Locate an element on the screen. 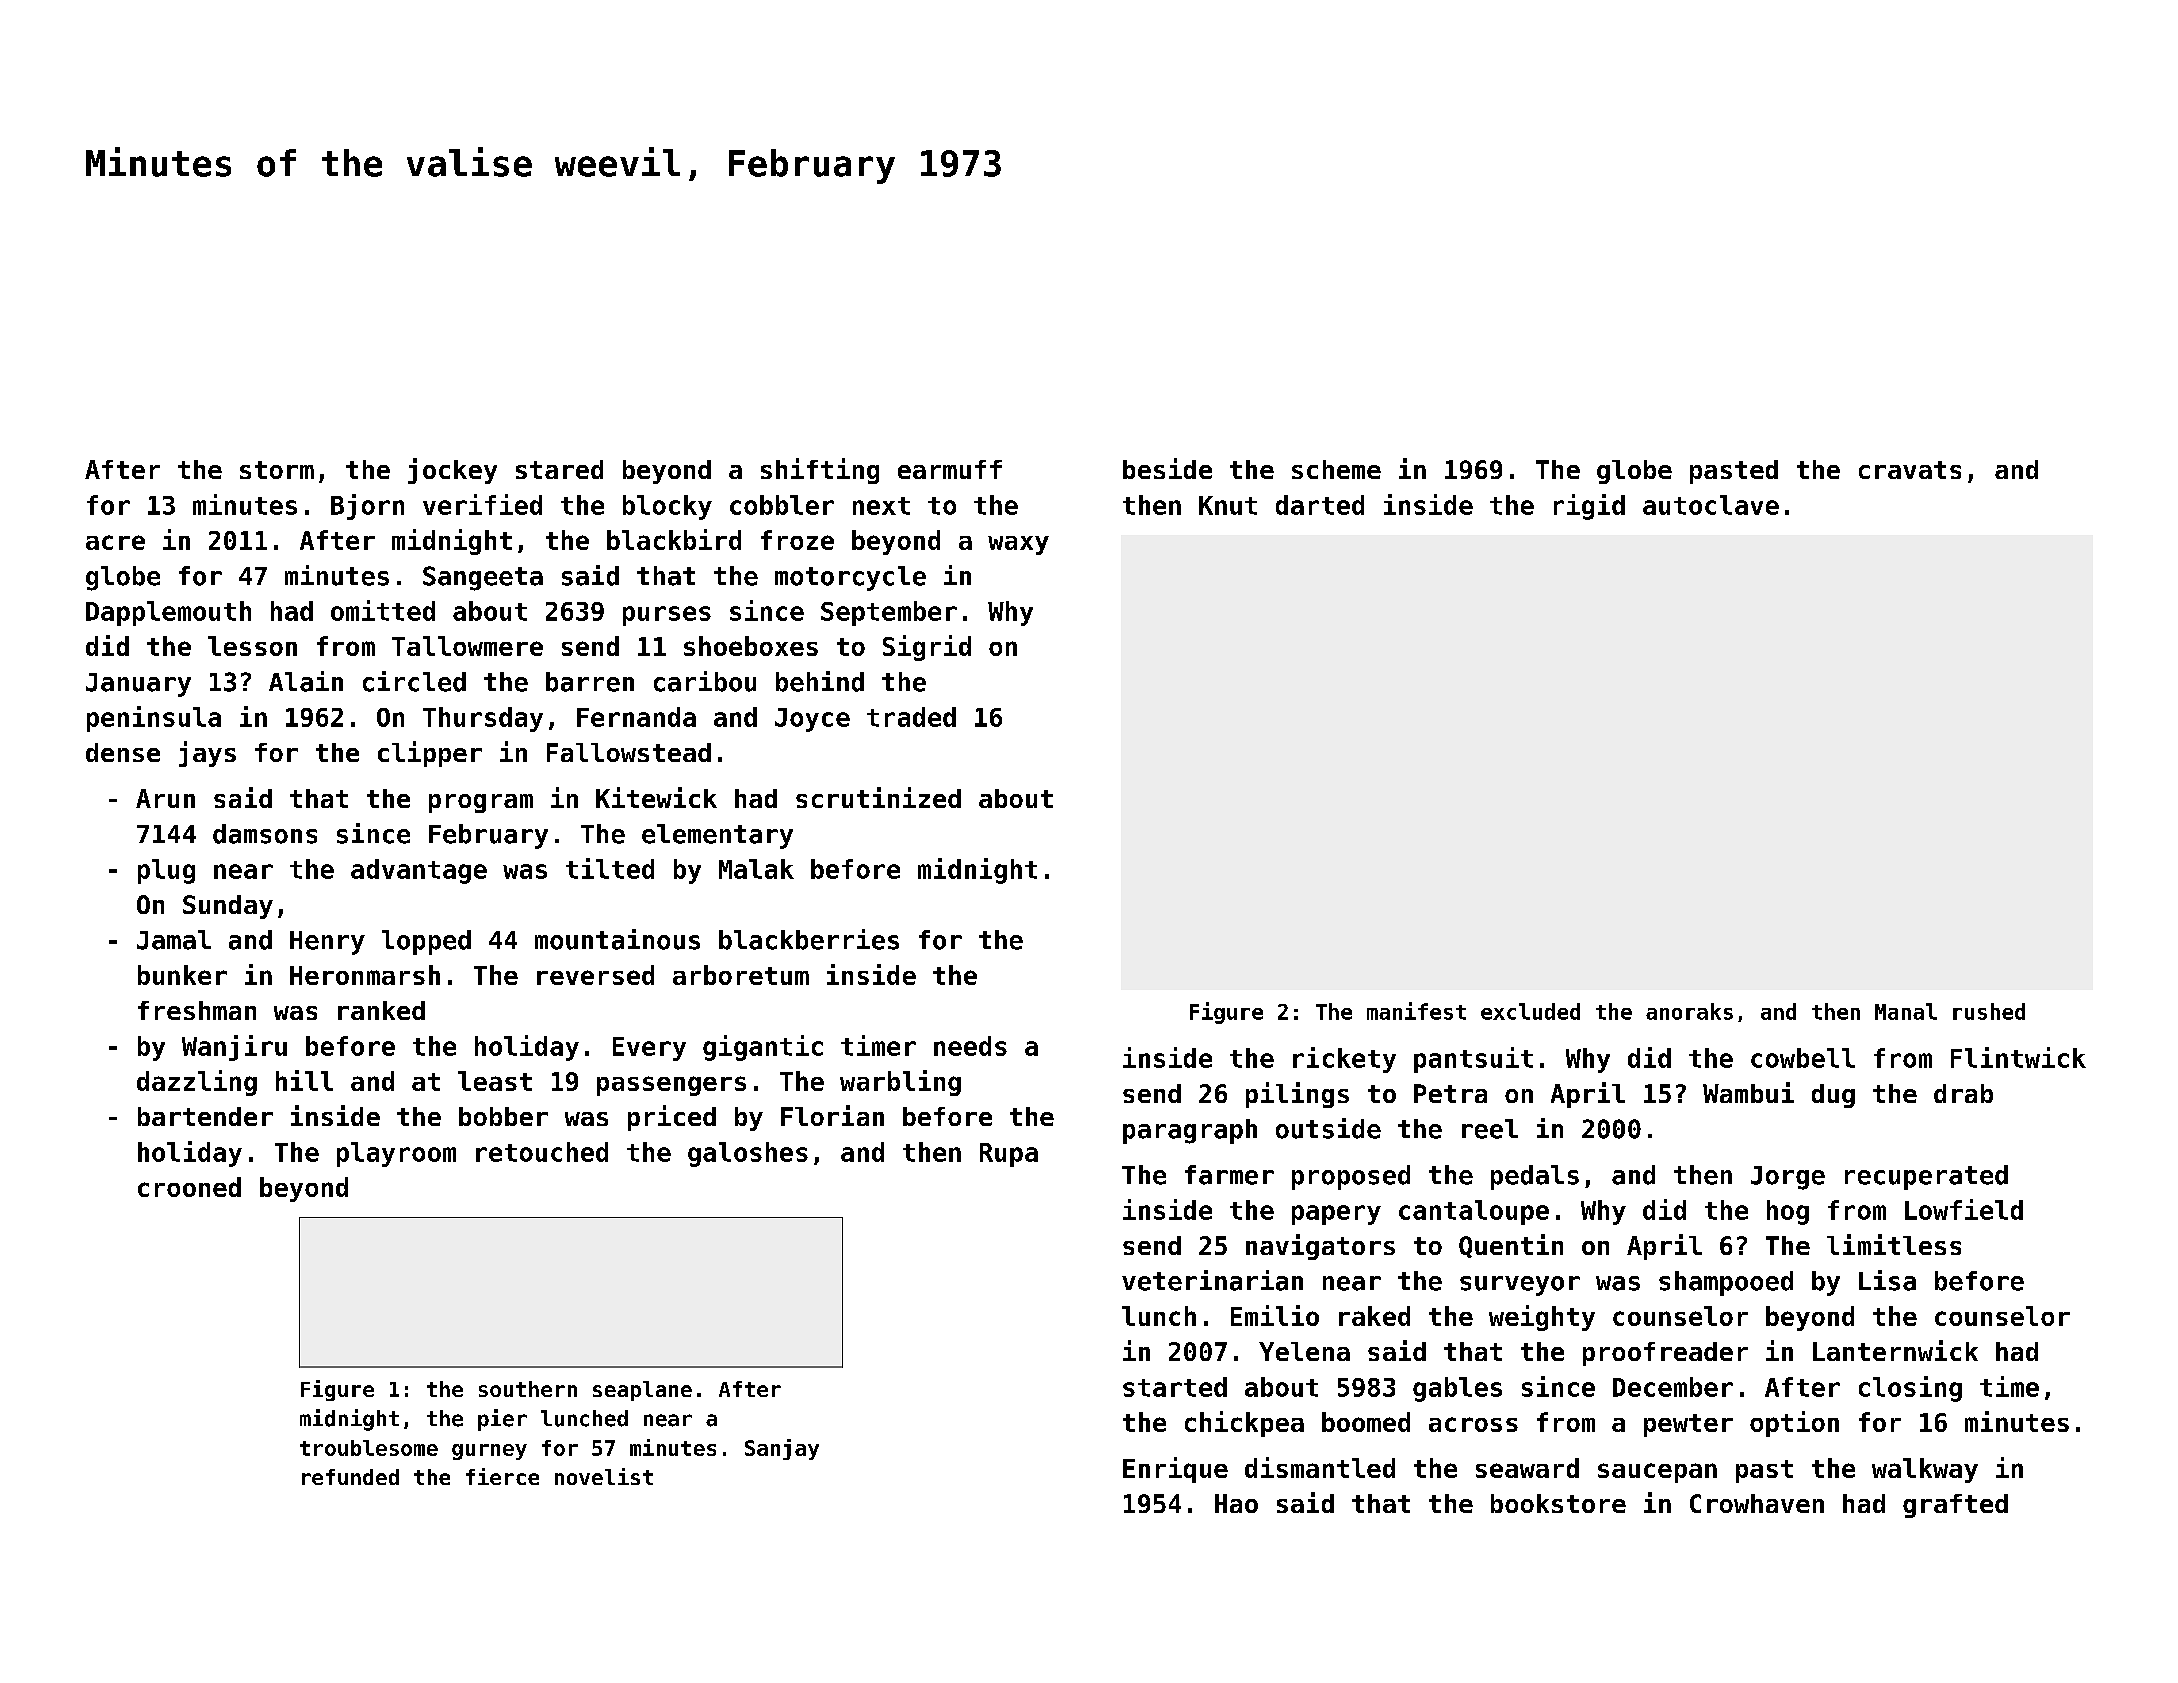  manifest is located at coordinates (1416, 1011).
